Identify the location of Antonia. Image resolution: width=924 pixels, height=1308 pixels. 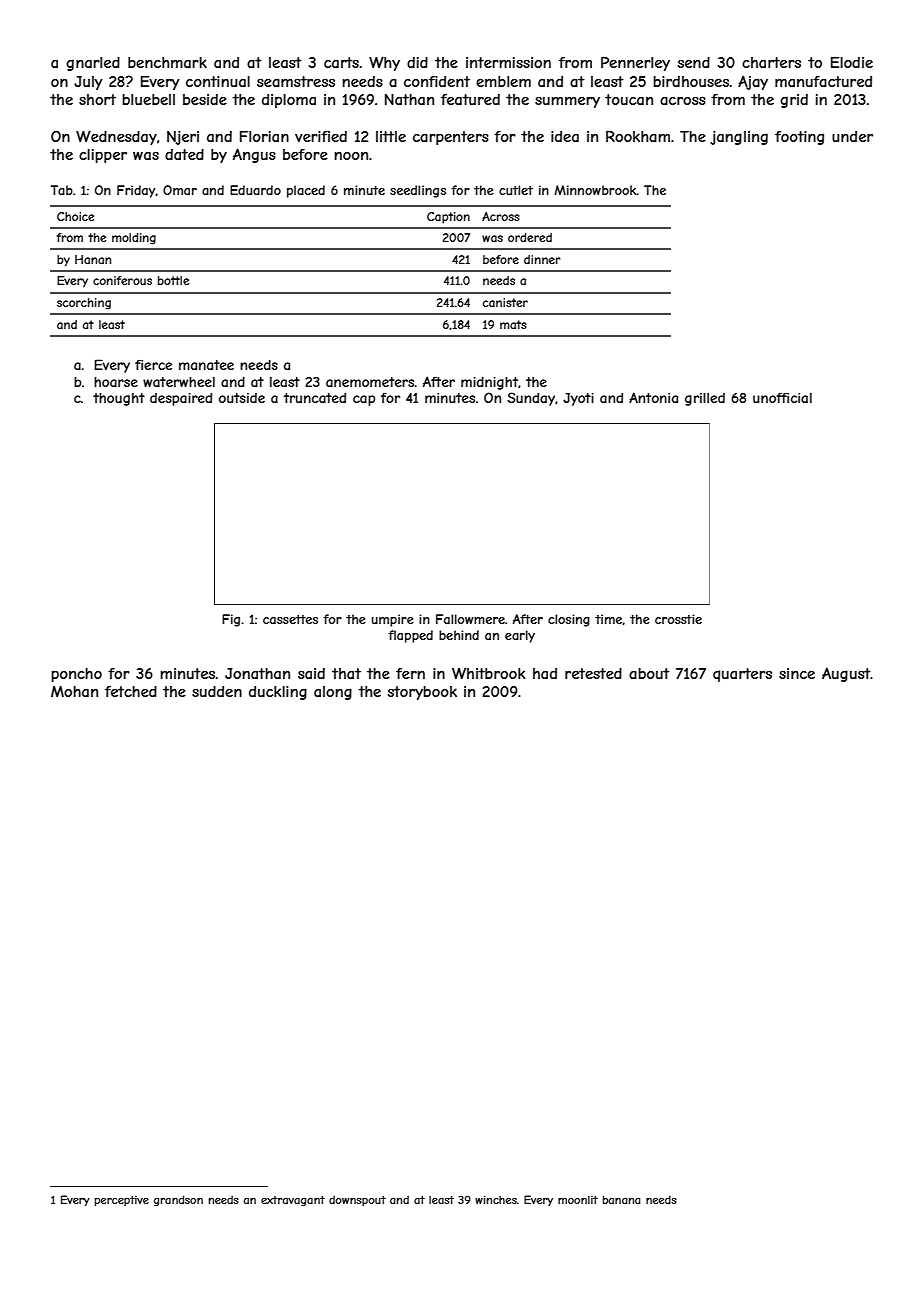
(653, 397).
